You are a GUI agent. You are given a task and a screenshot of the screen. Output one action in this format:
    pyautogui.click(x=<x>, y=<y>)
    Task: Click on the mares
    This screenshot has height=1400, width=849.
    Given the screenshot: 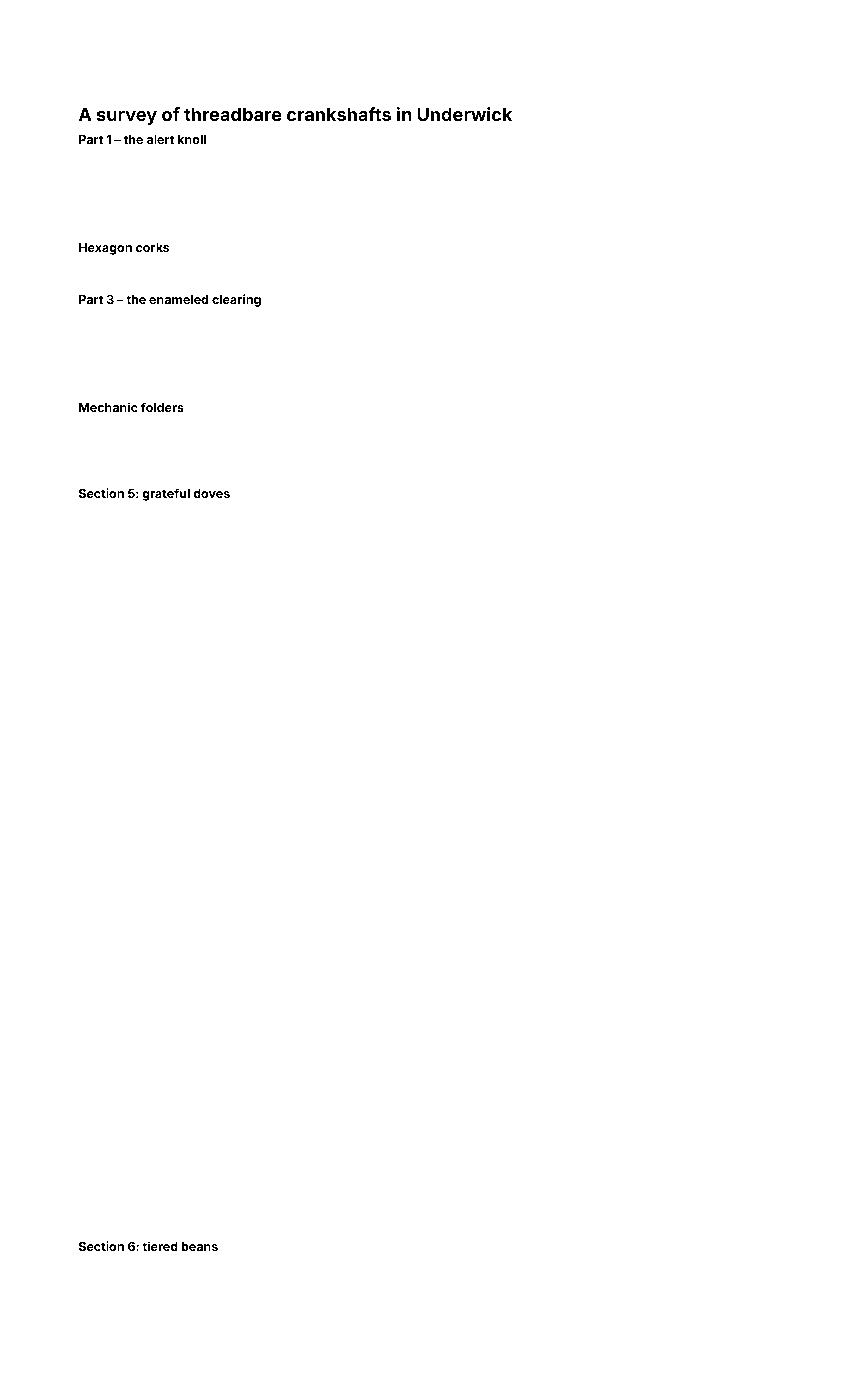 What is the action you would take?
    pyautogui.click(x=407, y=168)
